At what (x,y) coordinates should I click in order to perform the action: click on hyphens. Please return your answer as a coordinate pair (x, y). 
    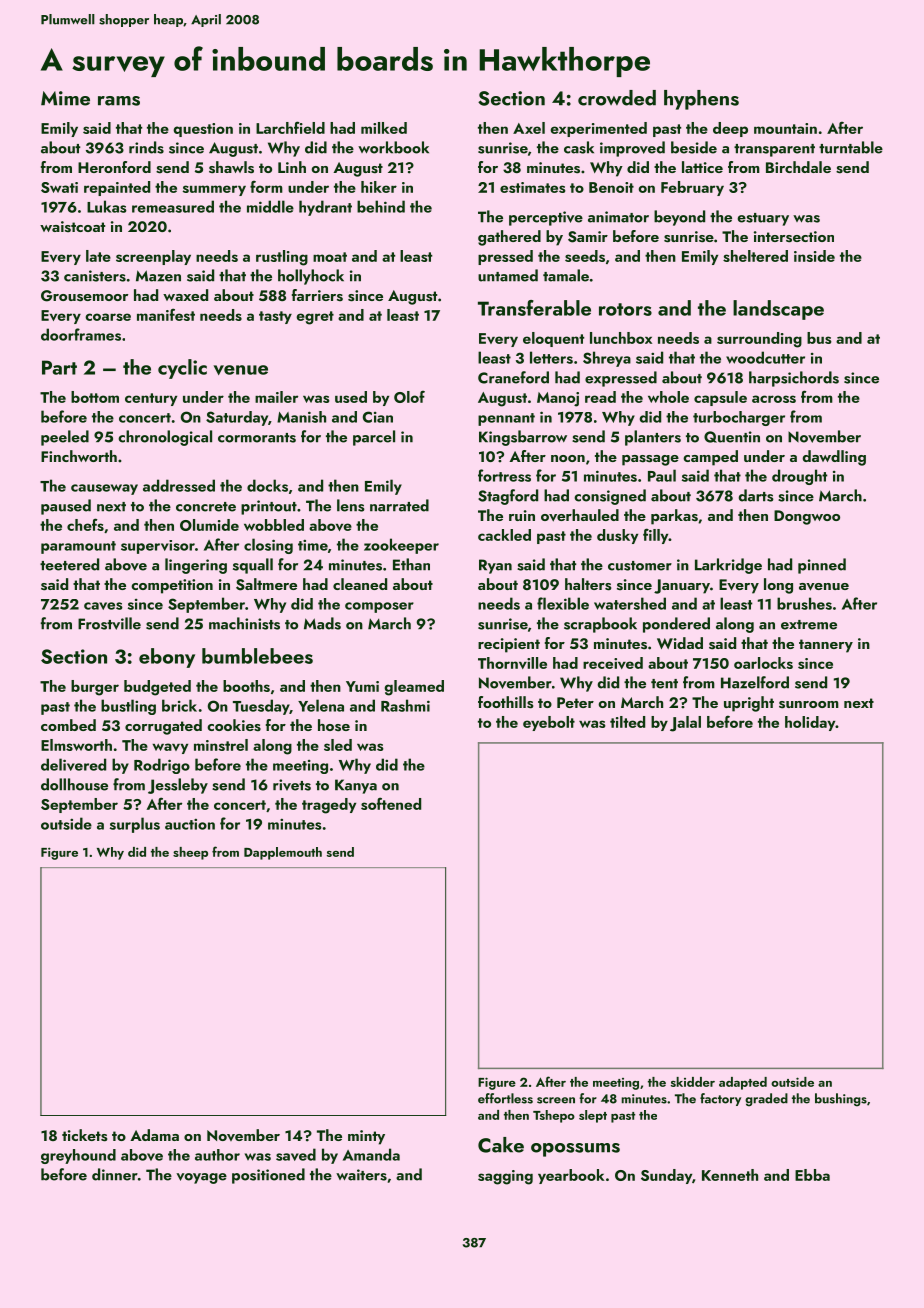
    Looking at the image, I should click on (701, 100).
